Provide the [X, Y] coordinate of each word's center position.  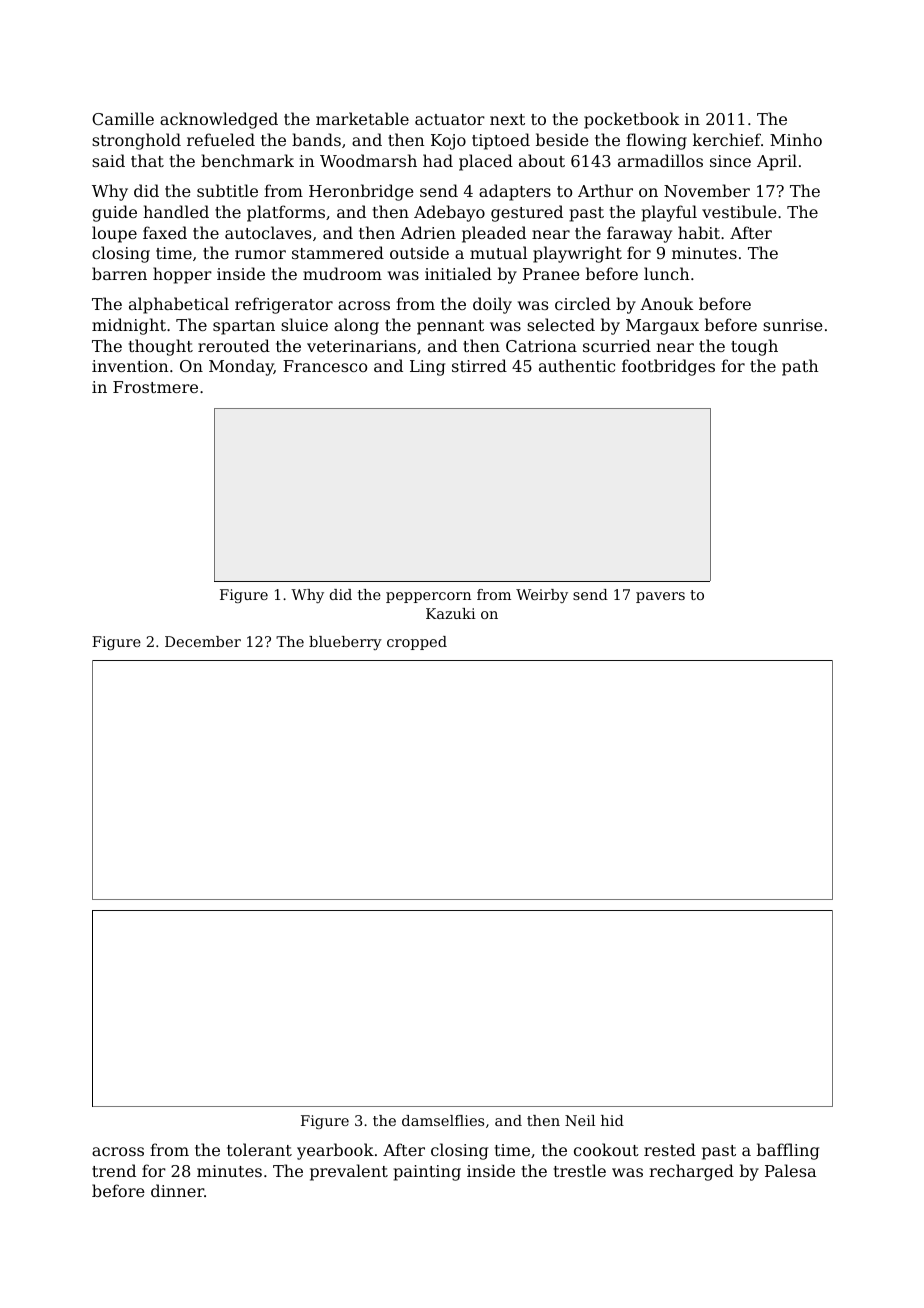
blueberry [345, 643]
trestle [580, 1170]
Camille [123, 118]
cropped [417, 643]
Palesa [790, 1170]
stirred [479, 365]
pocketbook [631, 120]
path [800, 367]
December [203, 641]
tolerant [259, 1149]
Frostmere [155, 387]
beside [562, 139]
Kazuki [451, 613]
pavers [660, 597]
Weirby [542, 596]
